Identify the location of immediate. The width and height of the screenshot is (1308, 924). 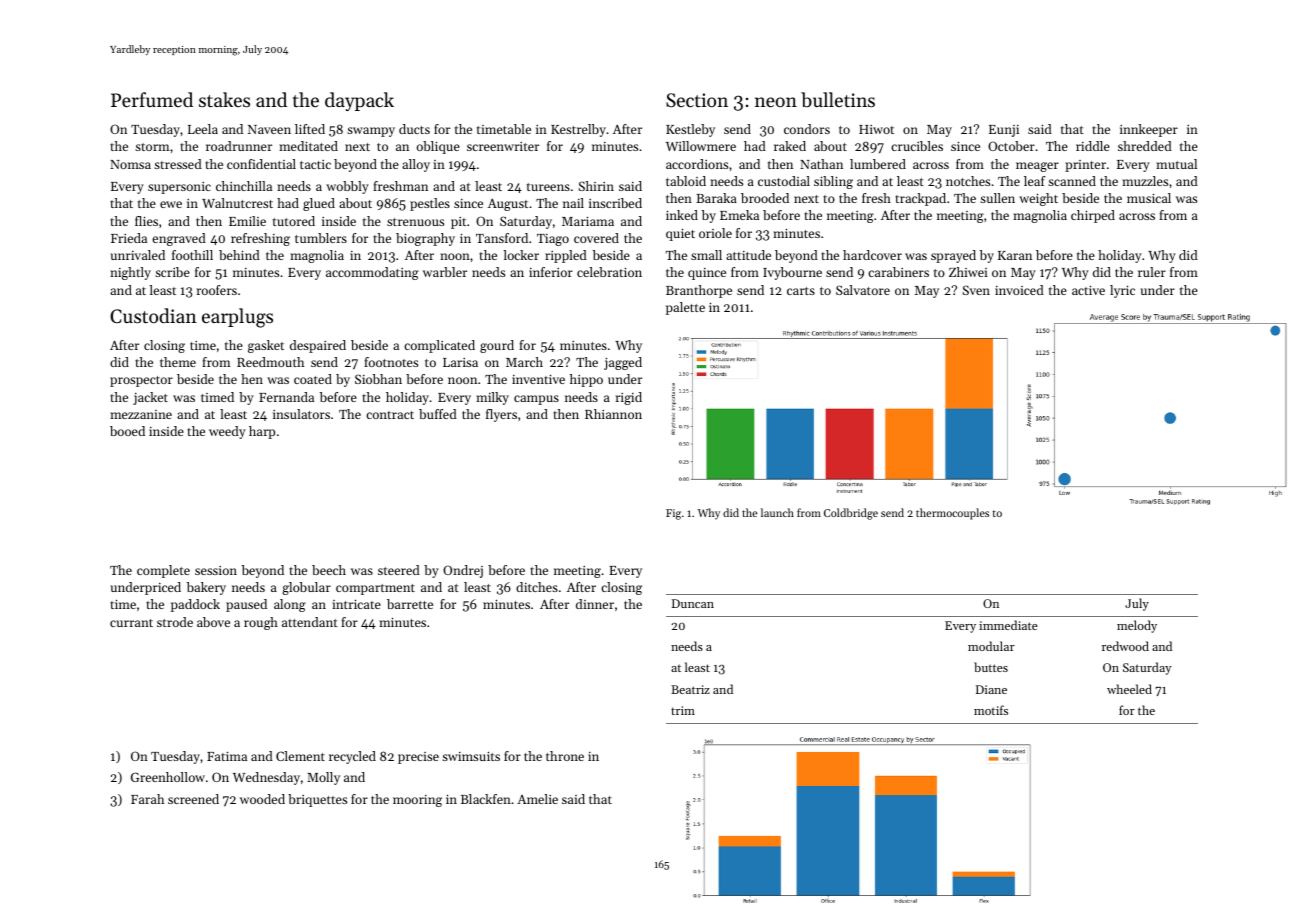
(1008, 625).
